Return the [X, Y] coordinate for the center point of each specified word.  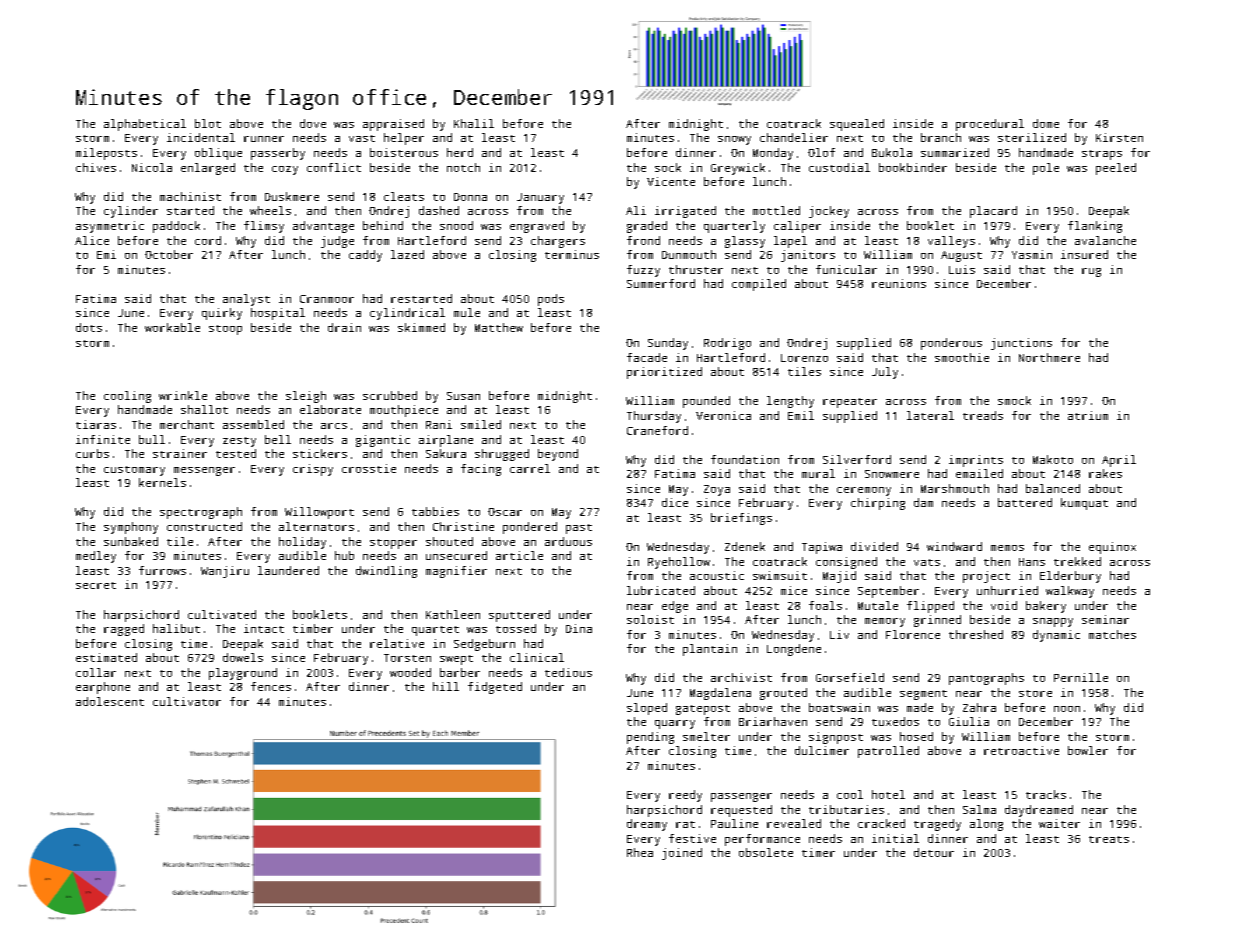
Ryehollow [679, 563]
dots [89, 327]
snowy [734, 140]
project [986, 577]
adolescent [110, 701]
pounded [706, 402]
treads [983, 415]
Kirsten [1119, 137]
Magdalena [720, 694]
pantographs [986, 679]
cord [208, 240]
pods [551, 300]
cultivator [187, 701]
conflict [334, 167]
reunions [899, 283]
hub [344, 555]
